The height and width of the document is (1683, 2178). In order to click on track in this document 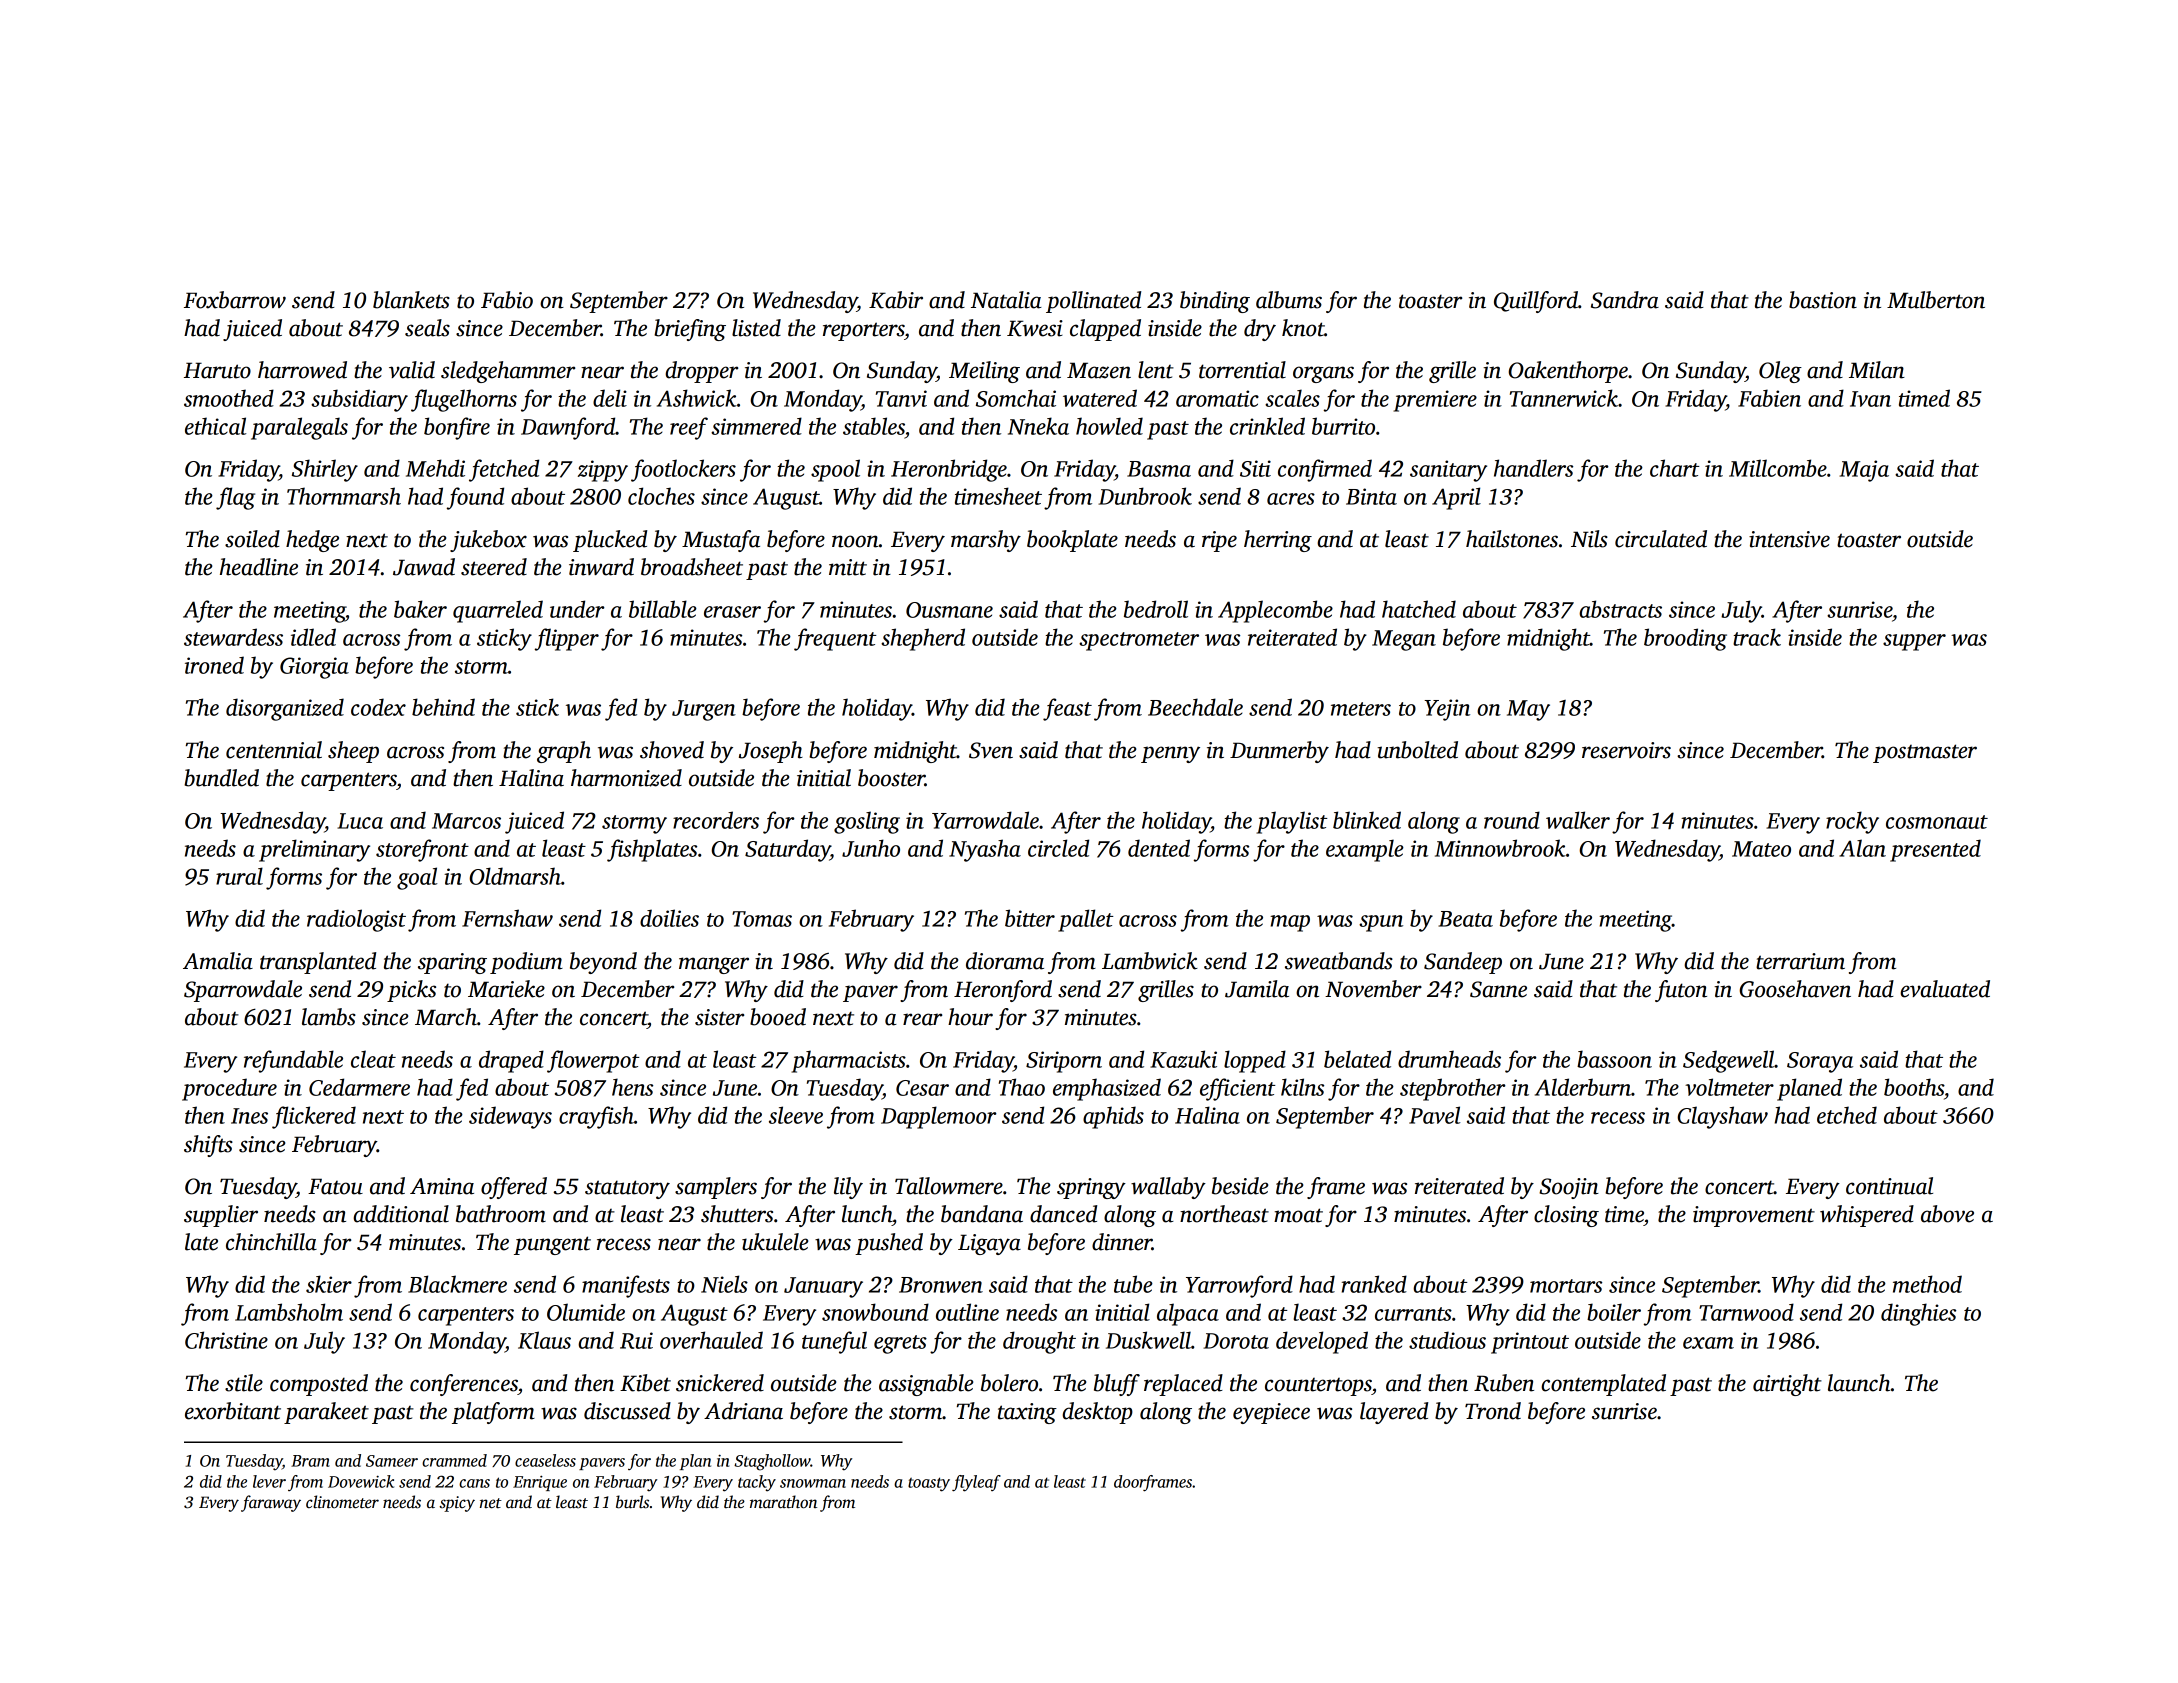, I will do `click(1757, 637)`.
